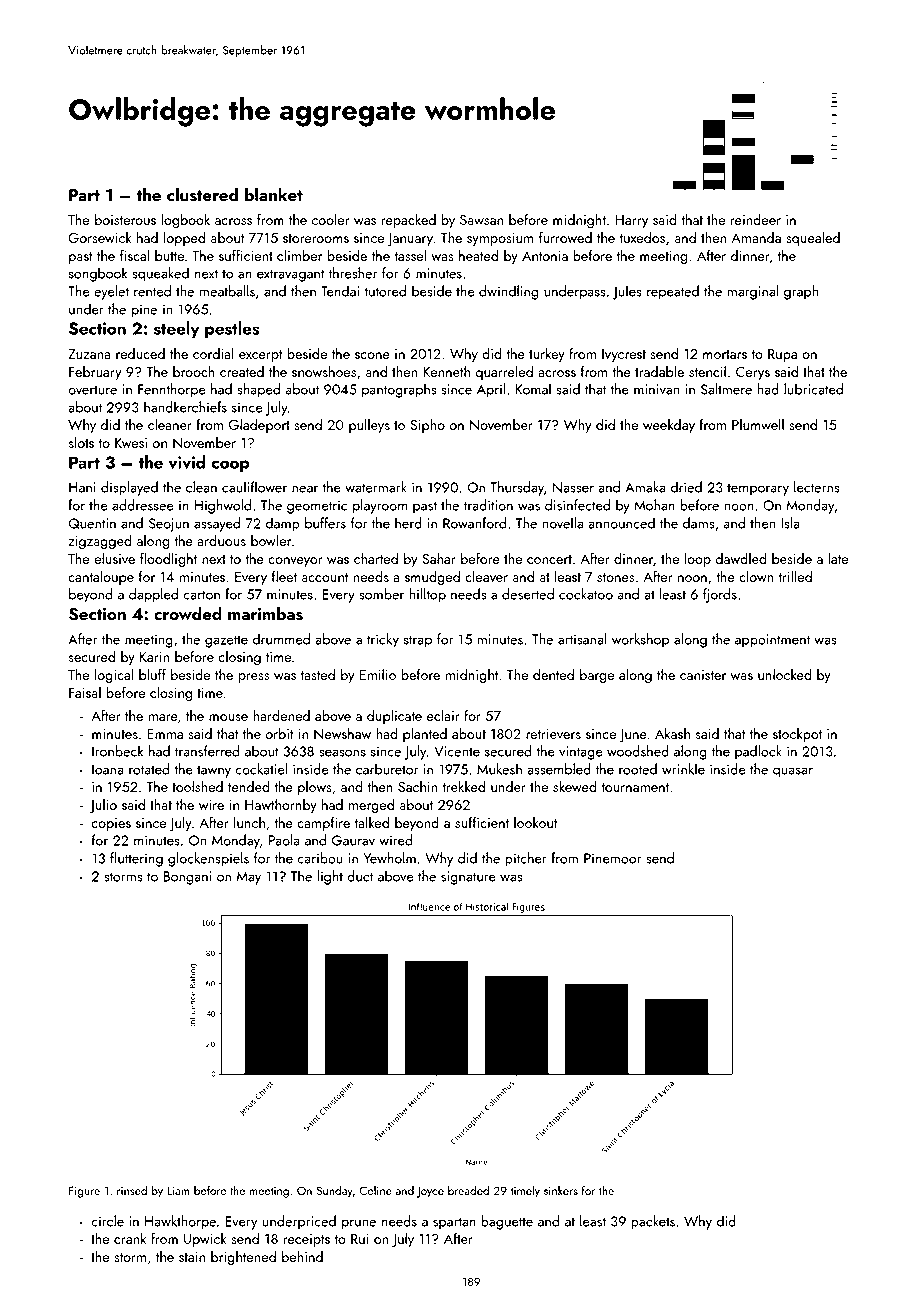 The height and width of the page is (1308, 924). I want to click on blanket, so click(274, 194).
